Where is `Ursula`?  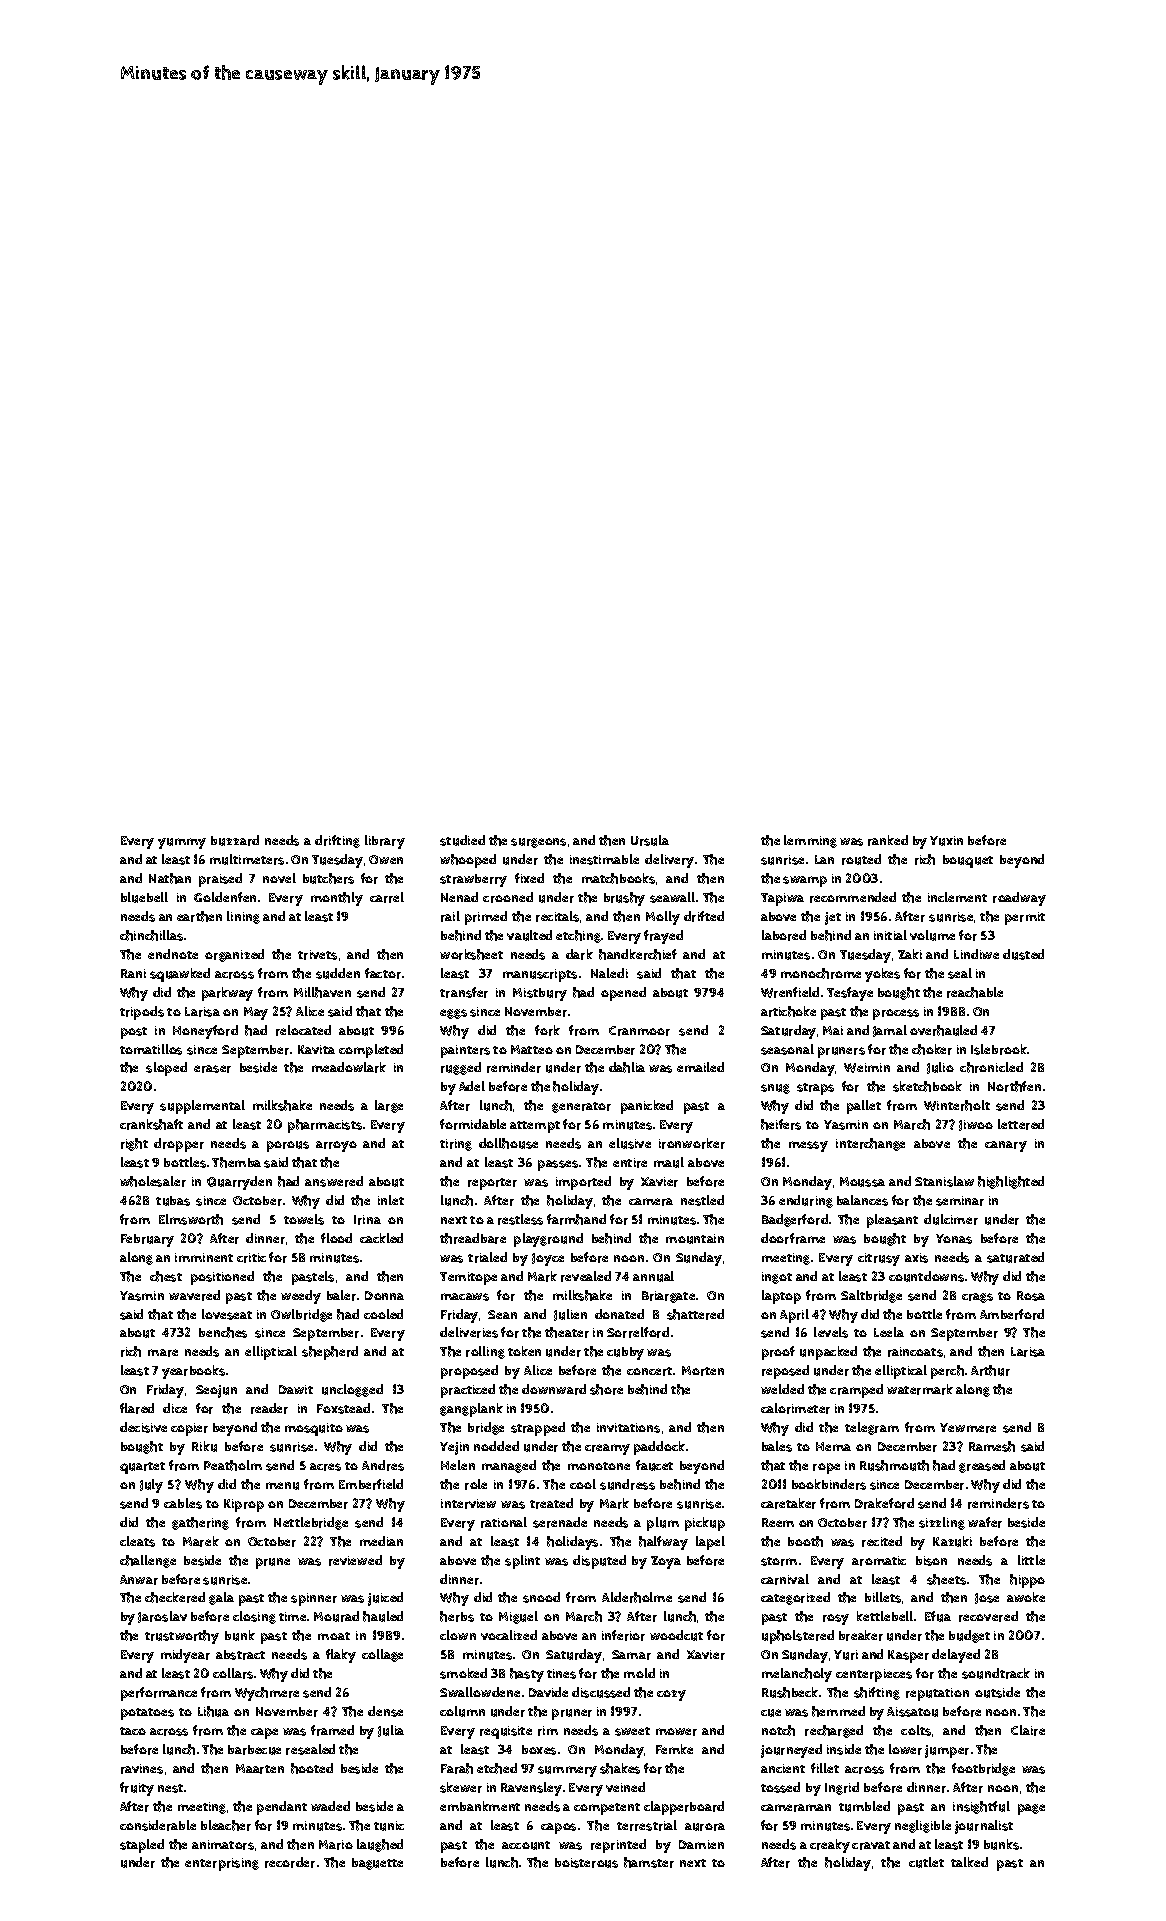
Ursula is located at coordinates (650, 840).
